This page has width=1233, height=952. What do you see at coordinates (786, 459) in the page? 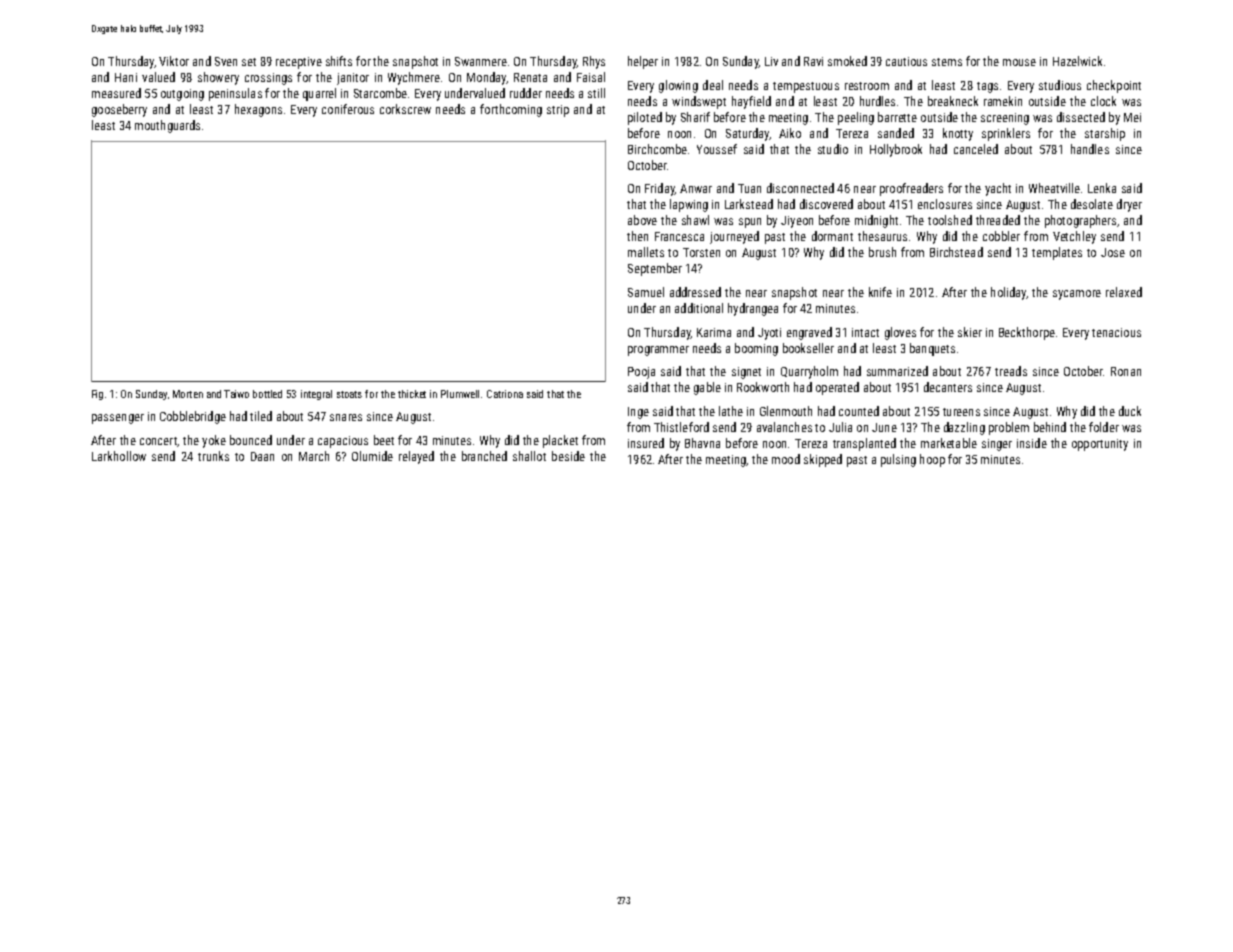
I see `mood` at bounding box center [786, 459].
